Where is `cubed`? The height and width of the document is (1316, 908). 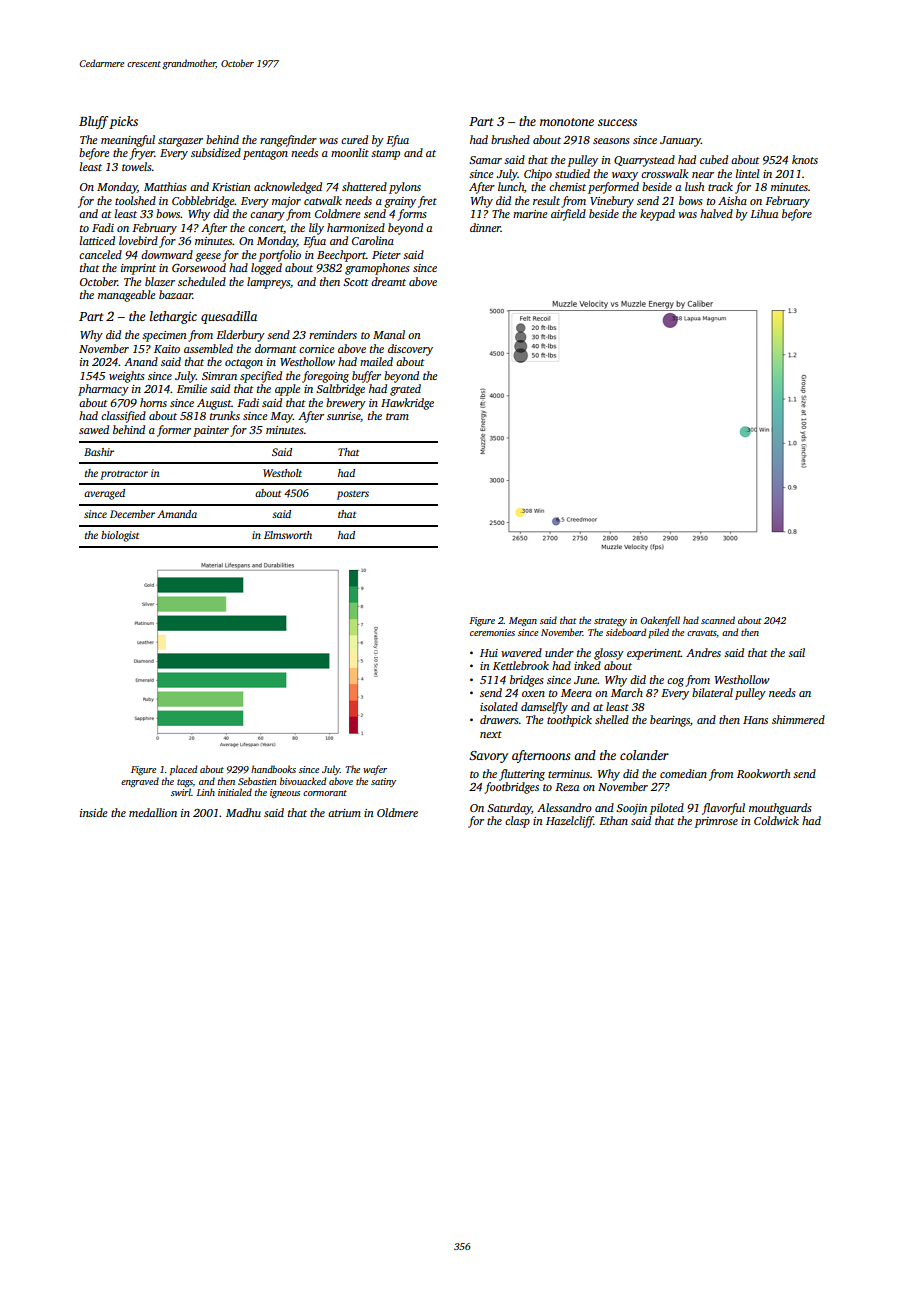 cubed is located at coordinates (714, 159).
